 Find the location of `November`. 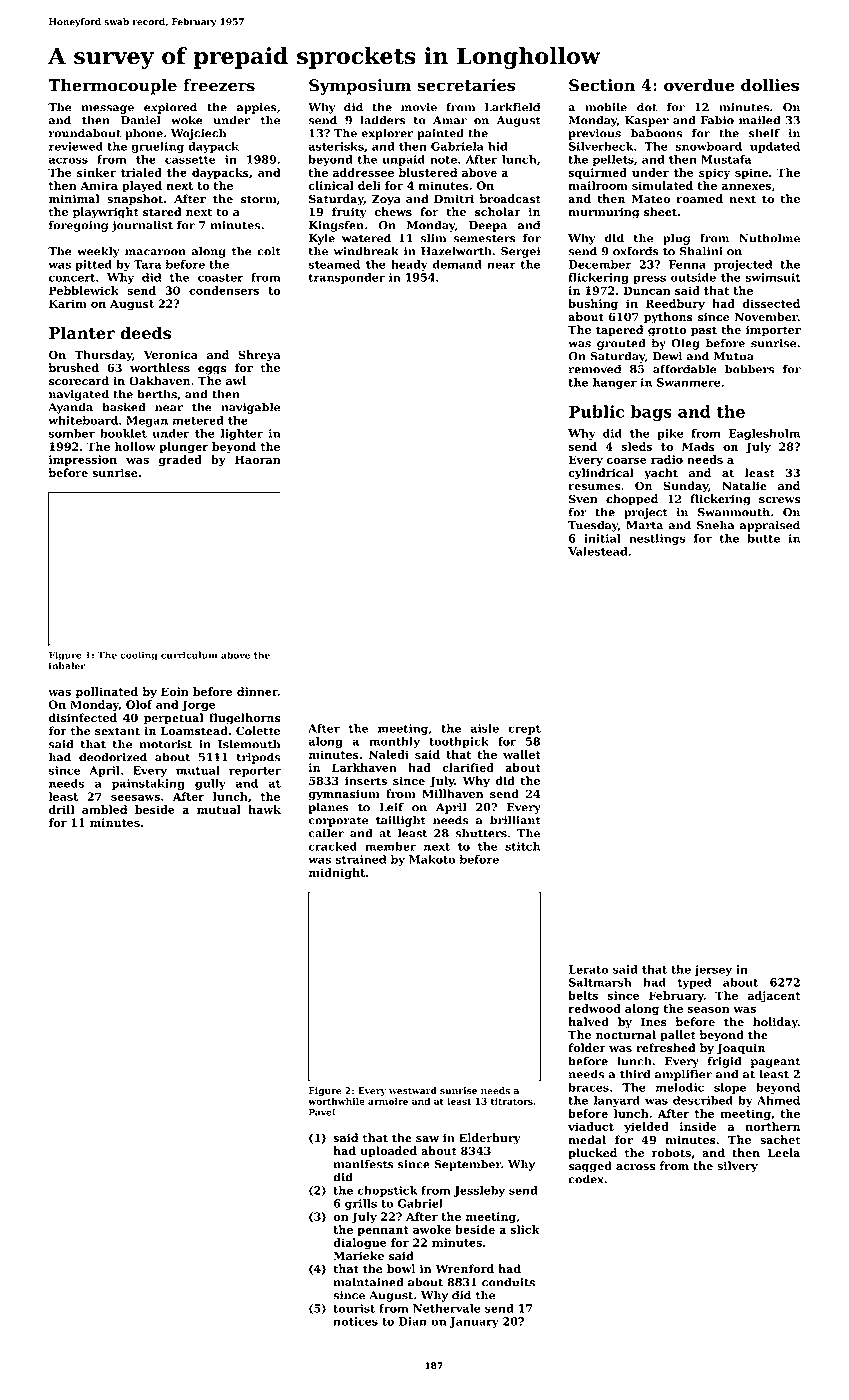

November is located at coordinates (766, 317).
